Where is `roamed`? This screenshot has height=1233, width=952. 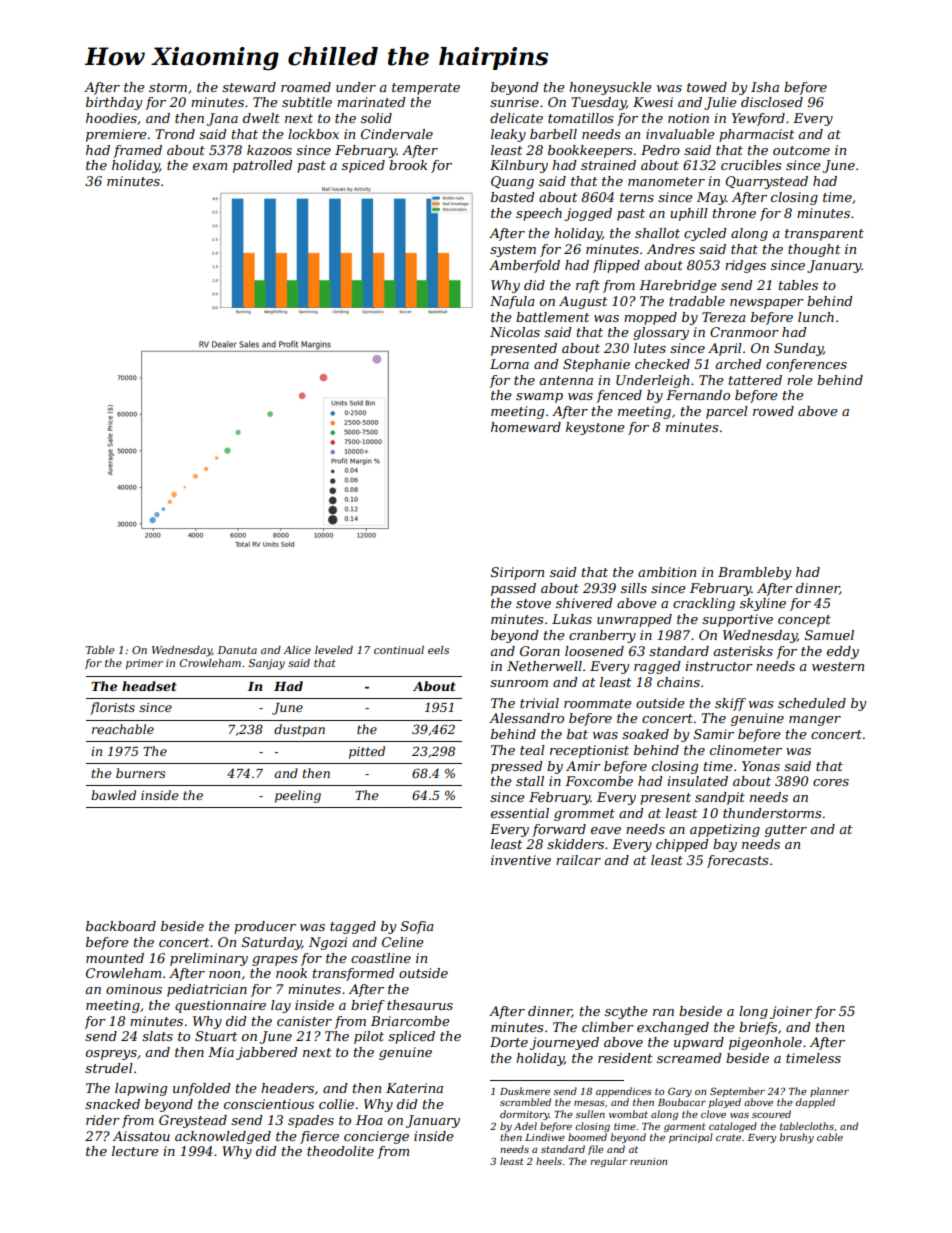
roamed is located at coordinates (306, 87).
